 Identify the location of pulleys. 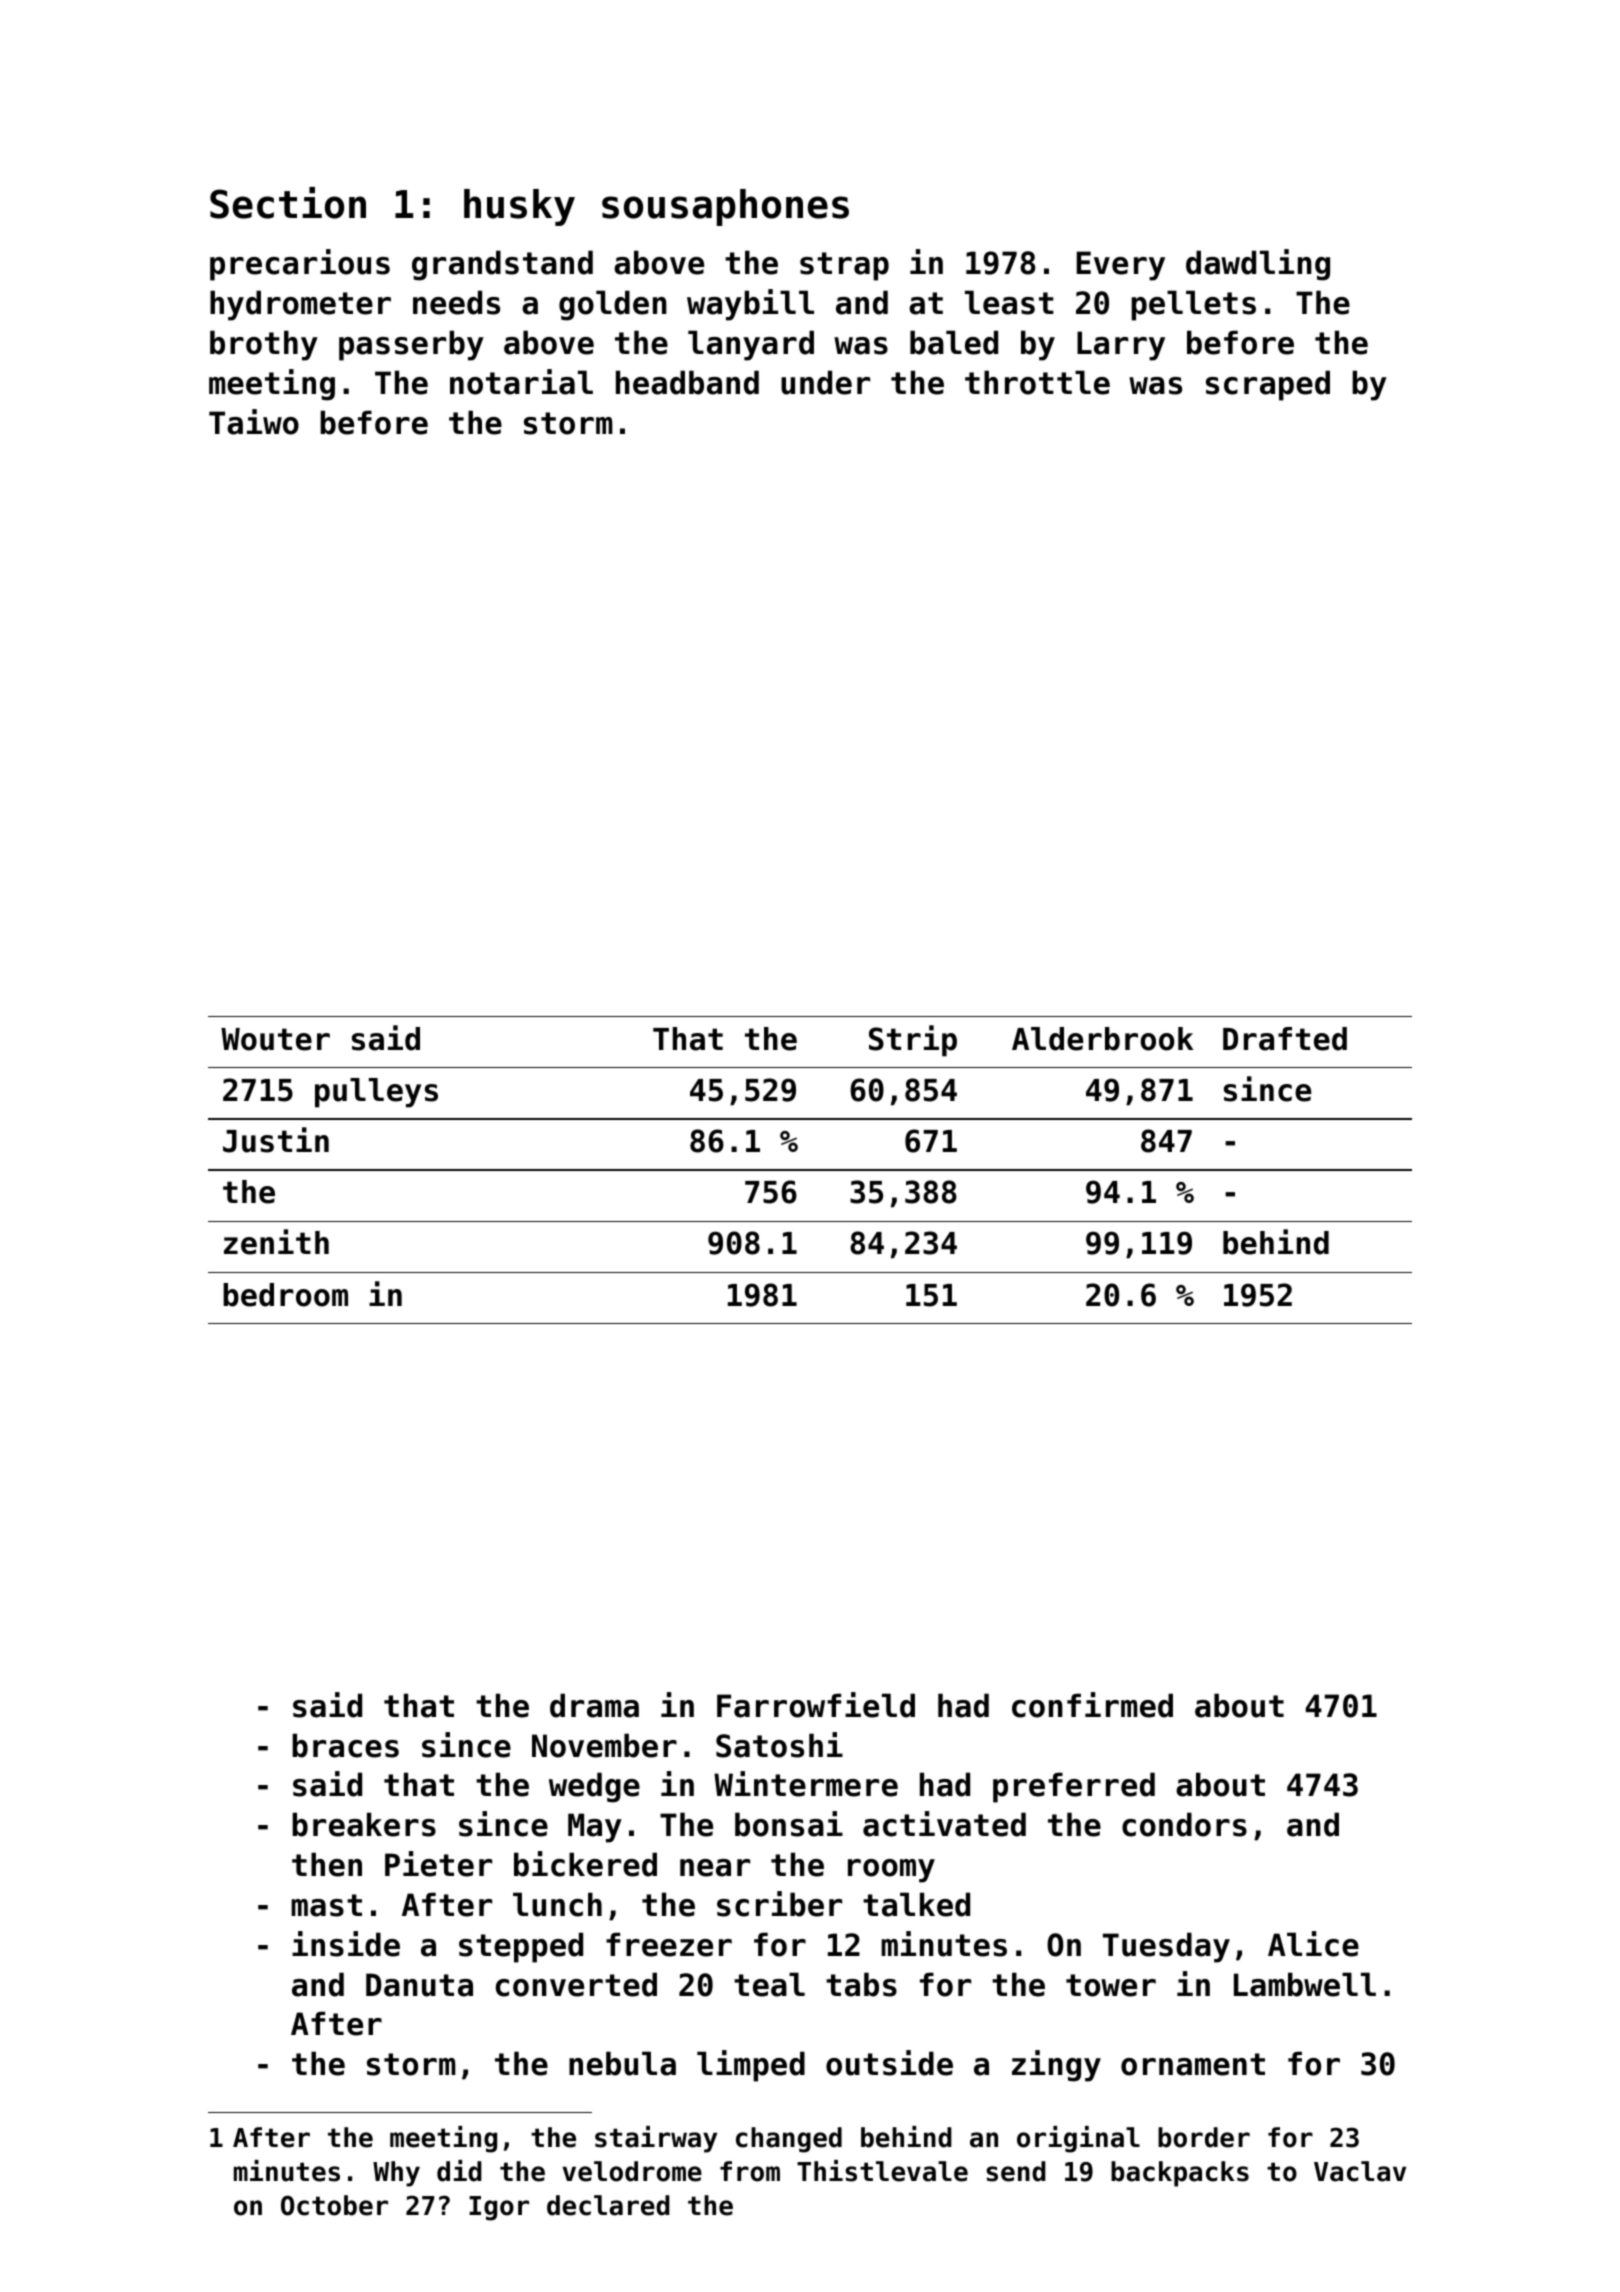
(376, 1093).
